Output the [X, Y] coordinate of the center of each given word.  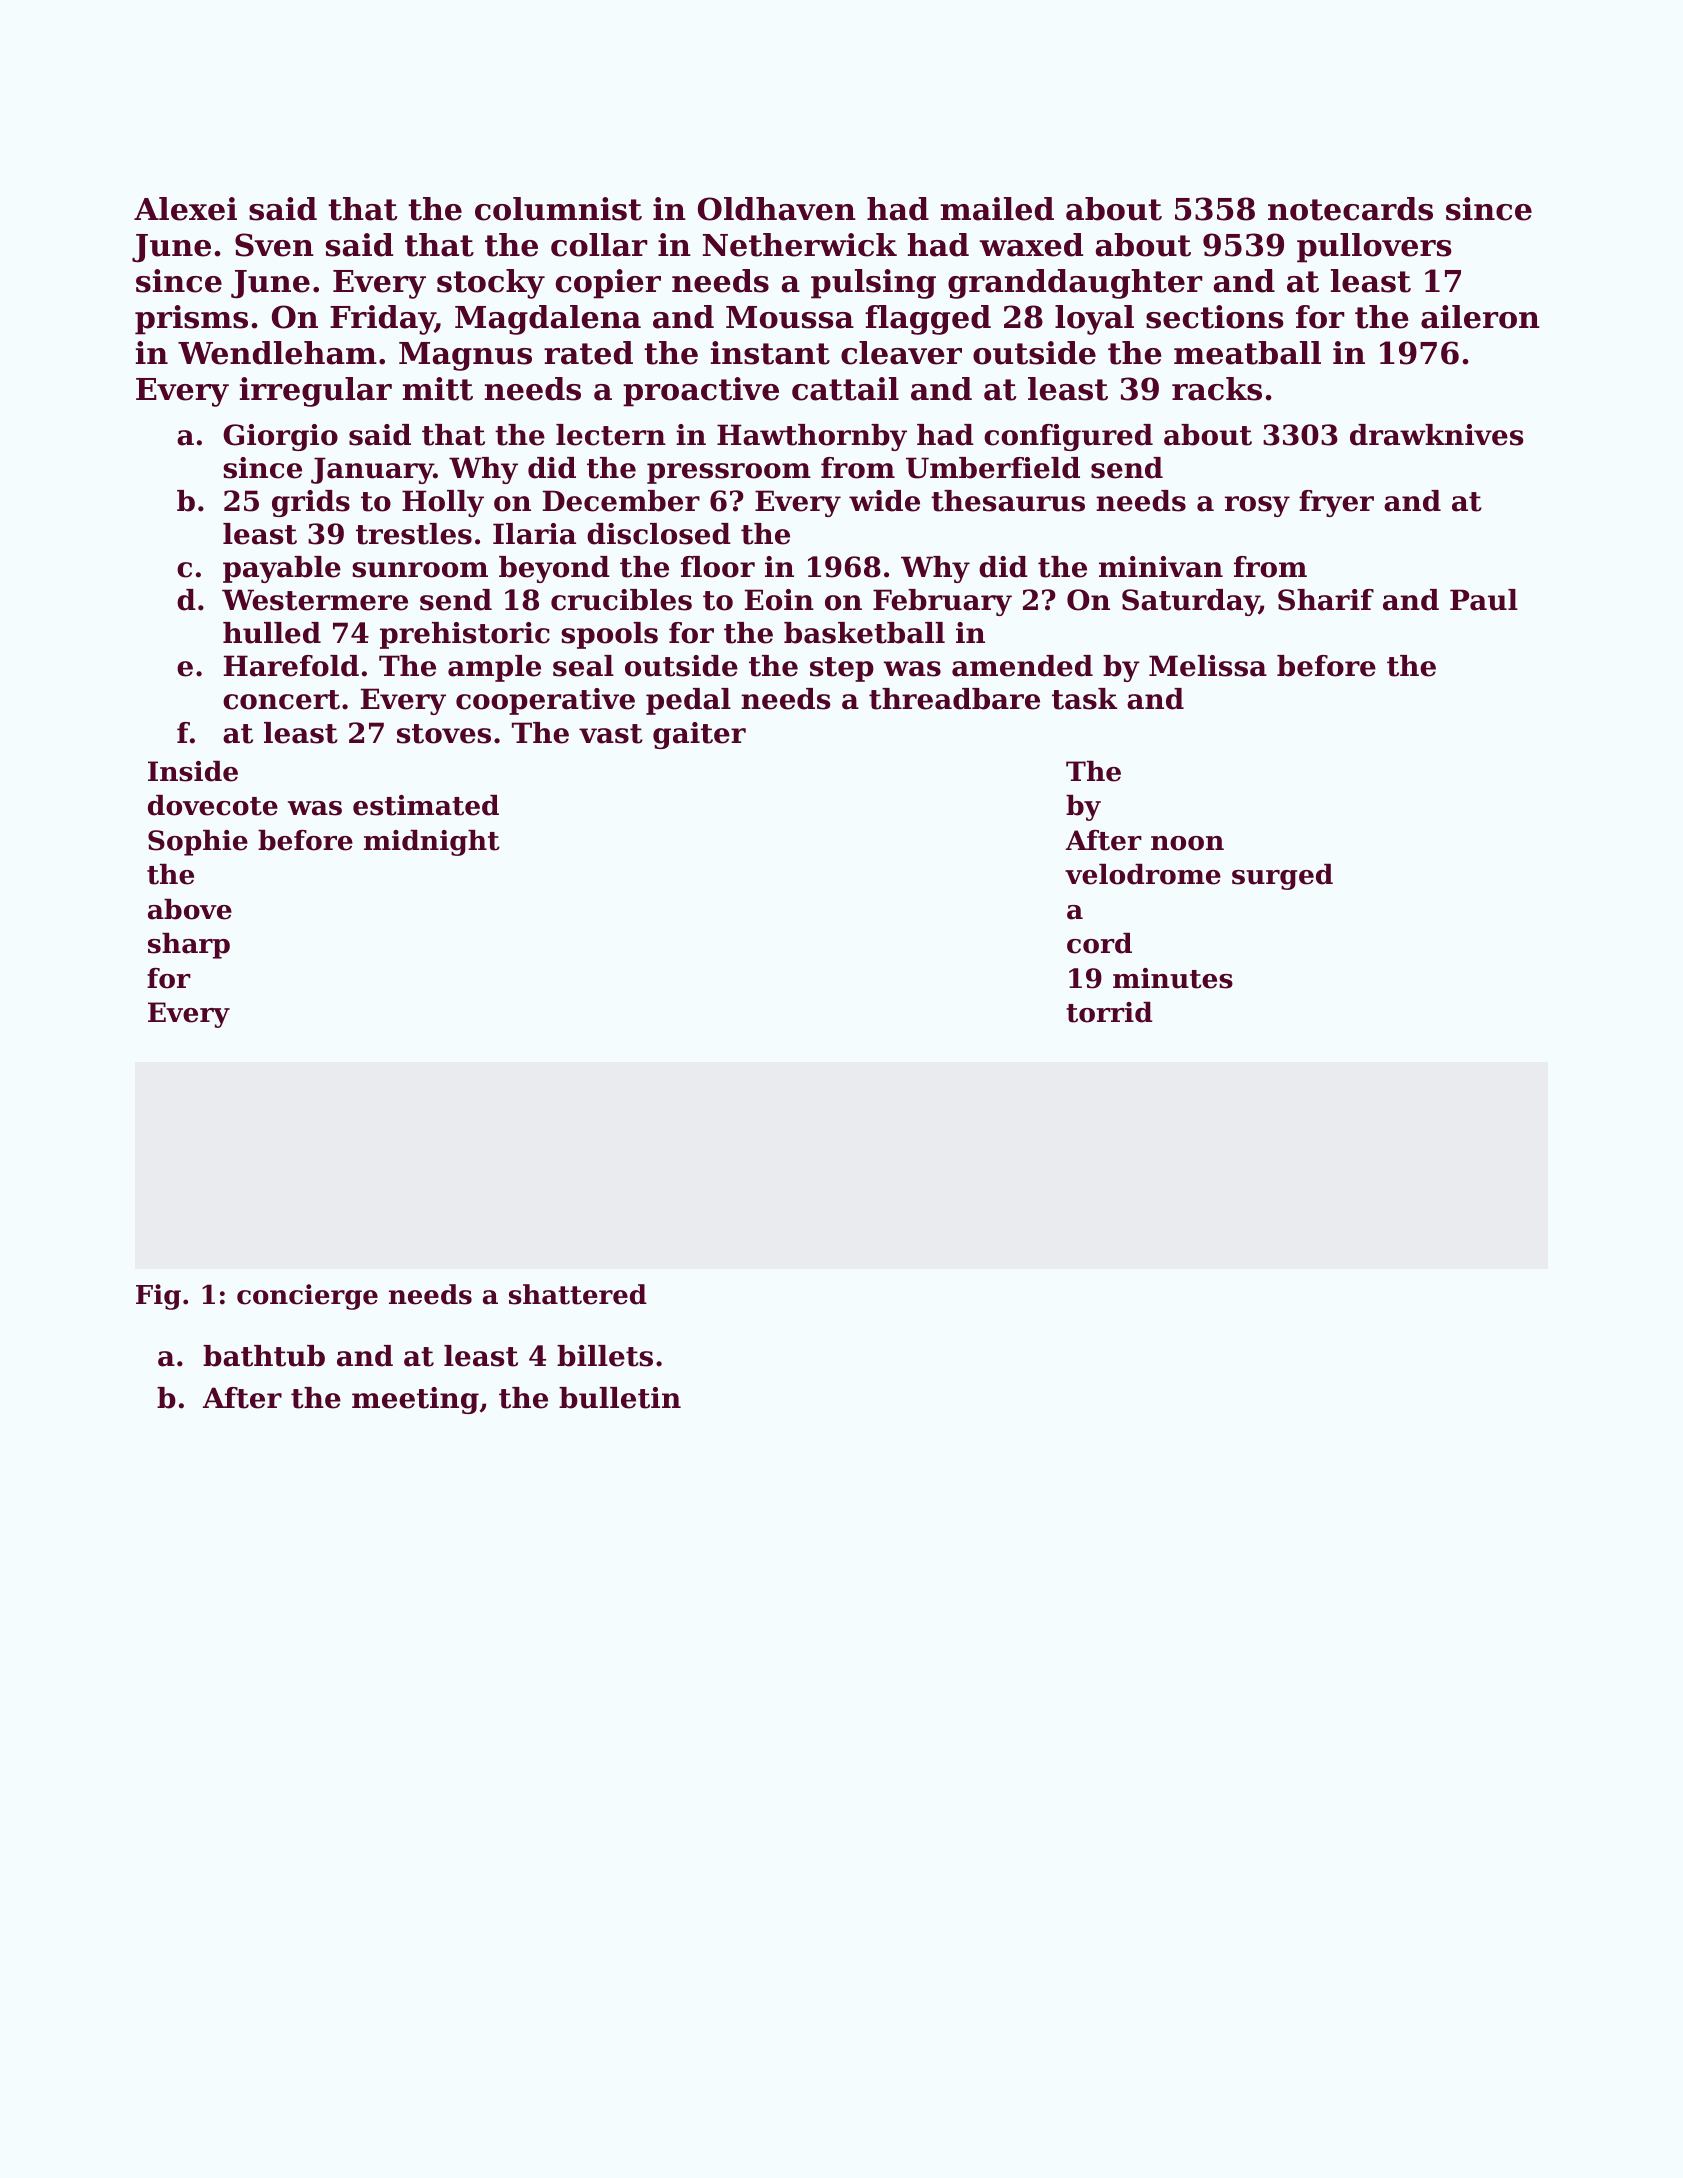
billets [605, 1356]
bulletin [620, 1398]
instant [770, 353]
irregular [316, 392]
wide [884, 501]
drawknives [1436, 435]
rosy [1257, 506]
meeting [415, 1400]
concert [281, 700]
